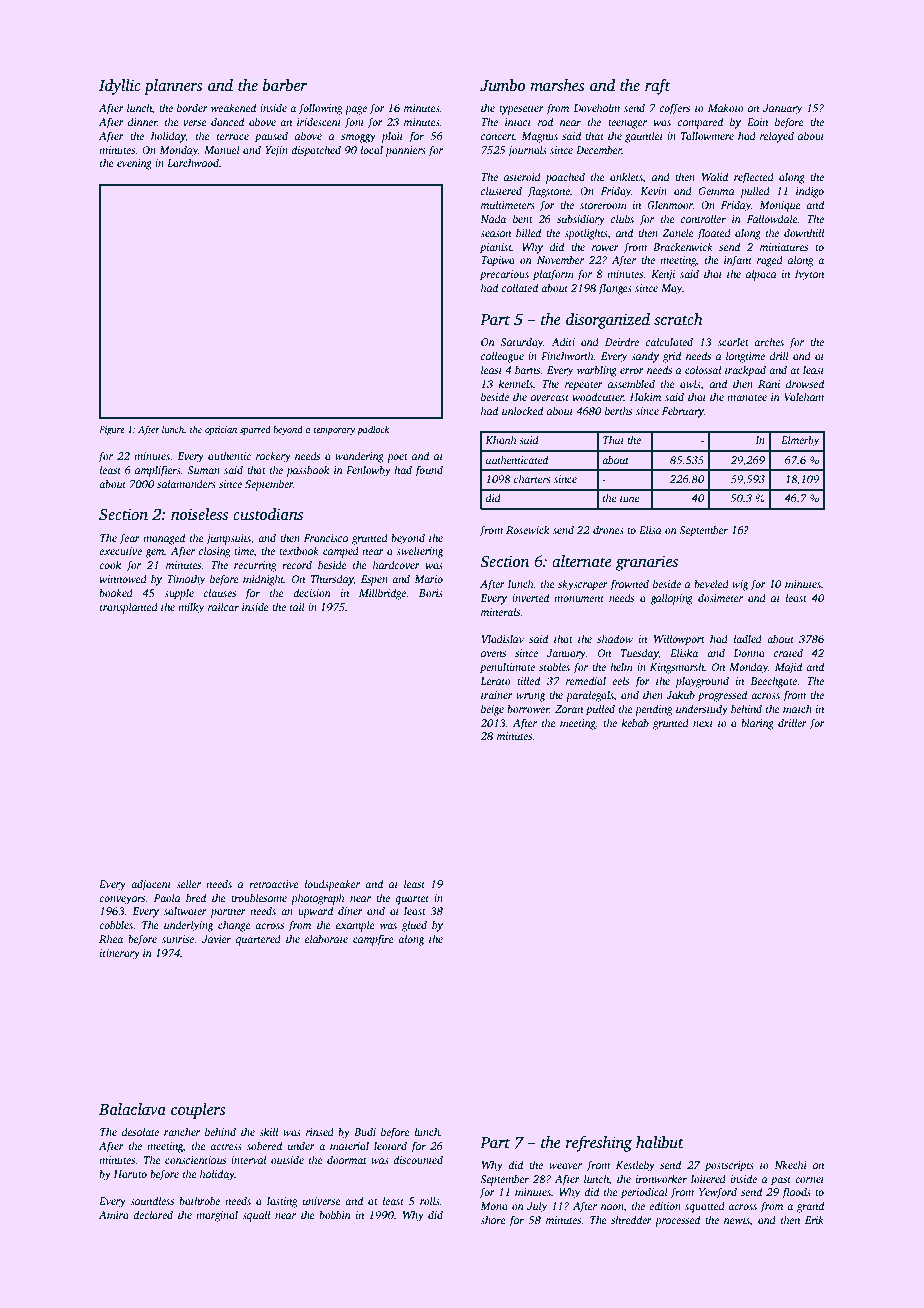 The height and width of the screenshot is (1308, 924). Describe the element at coordinates (274, 884) in the screenshot. I see `retroactive` at that location.
